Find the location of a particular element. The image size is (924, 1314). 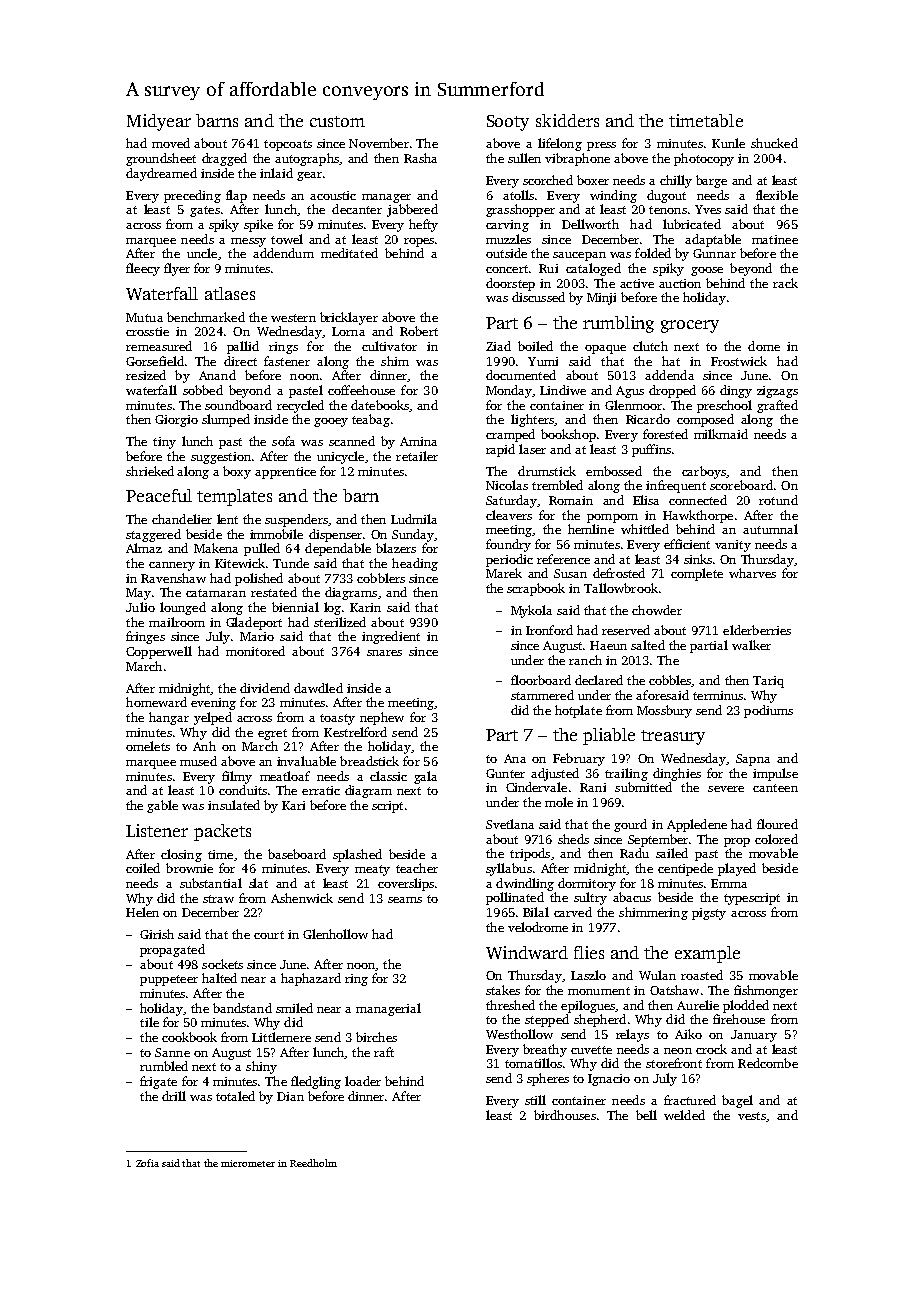

Julio is located at coordinates (140, 607).
